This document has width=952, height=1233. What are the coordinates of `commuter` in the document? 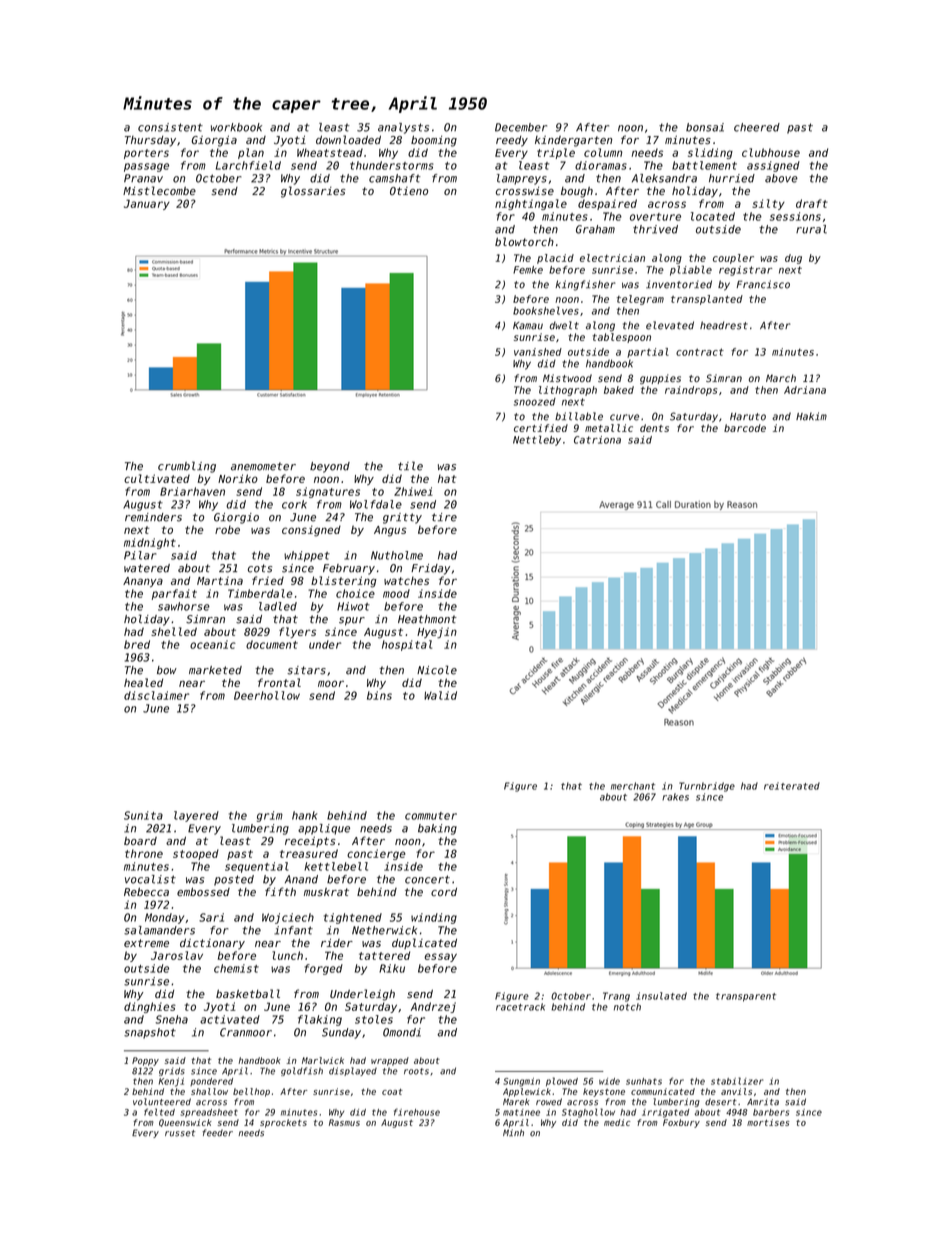 It's located at (431, 816).
